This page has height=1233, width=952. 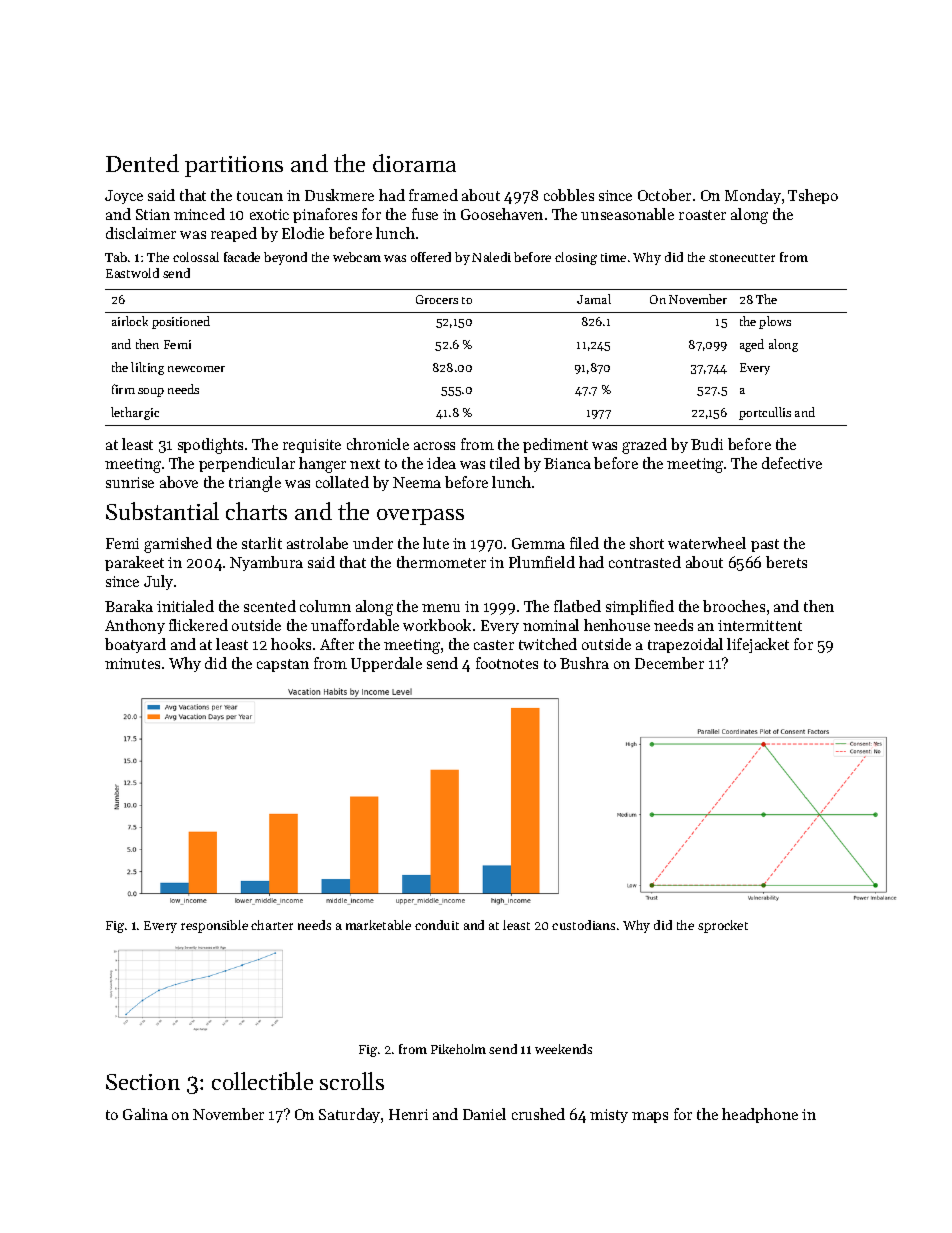 What do you see at coordinates (179, 482) in the page?
I see `above` at bounding box center [179, 482].
